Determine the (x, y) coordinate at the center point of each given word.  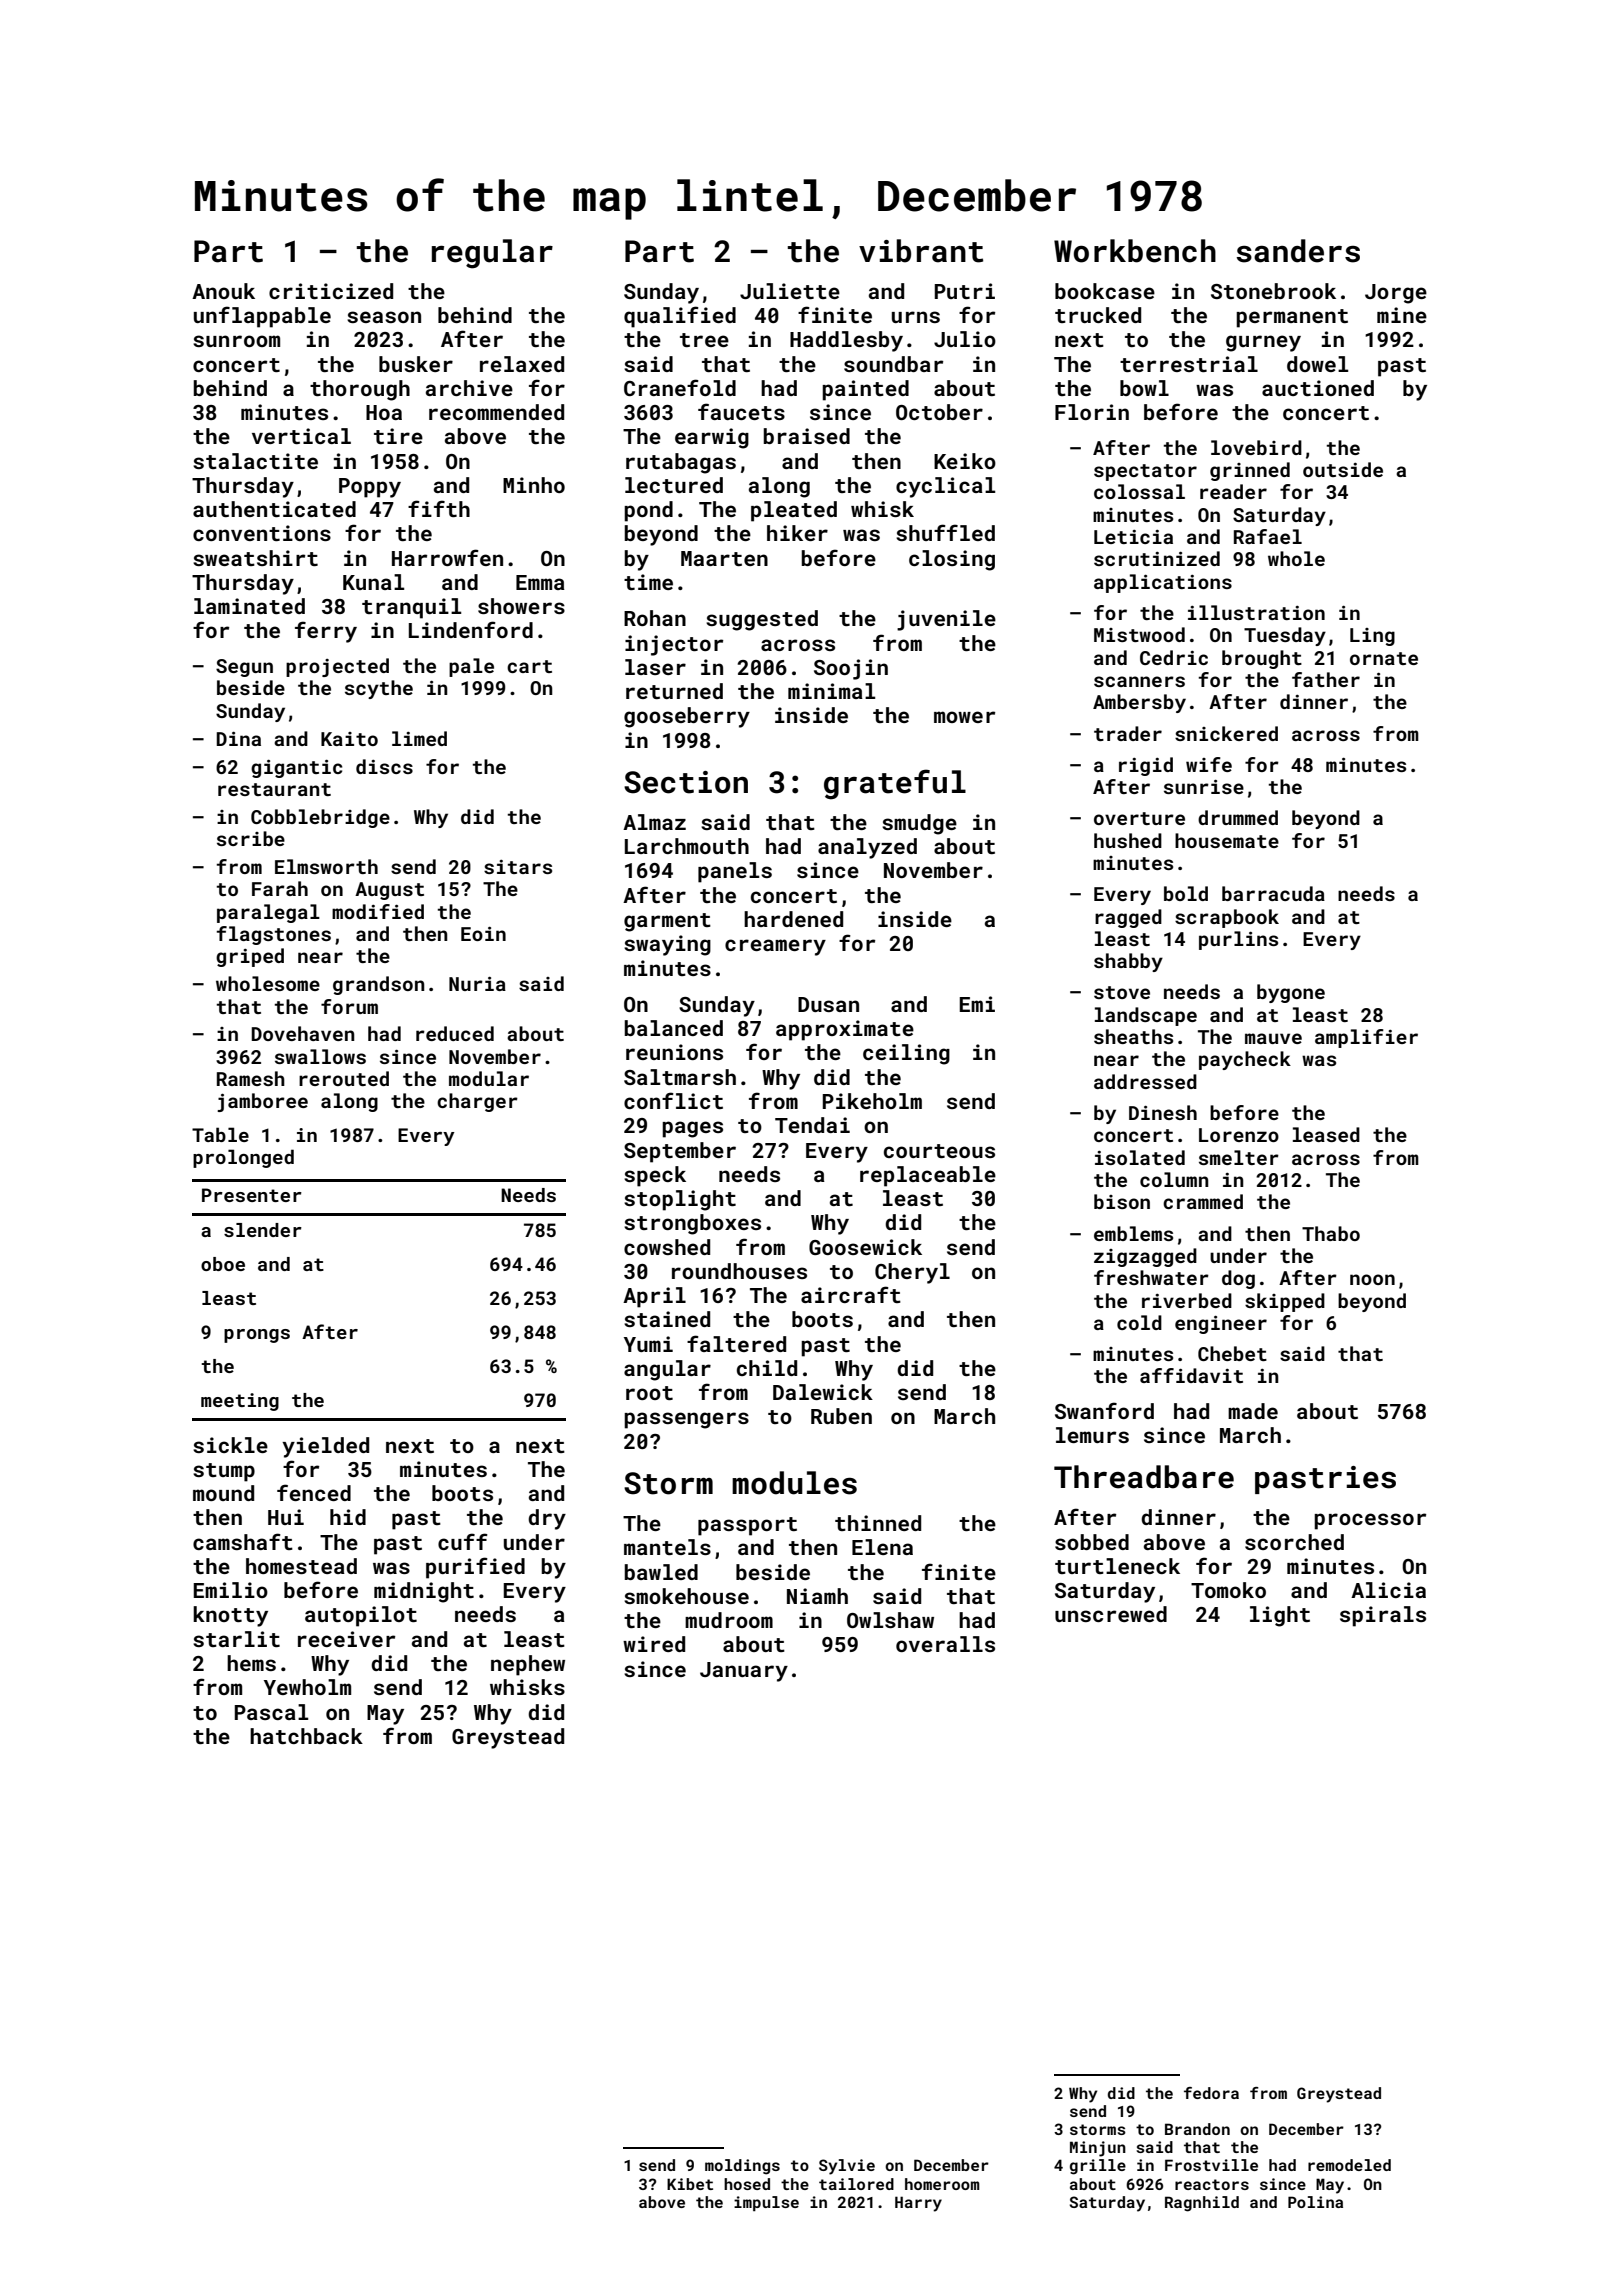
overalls (945, 1644)
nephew (528, 1665)
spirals (1383, 1616)
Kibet (690, 2184)
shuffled (945, 532)
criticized (331, 291)
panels (735, 872)
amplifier (1366, 1038)
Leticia (1133, 537)
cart (529, 666)
